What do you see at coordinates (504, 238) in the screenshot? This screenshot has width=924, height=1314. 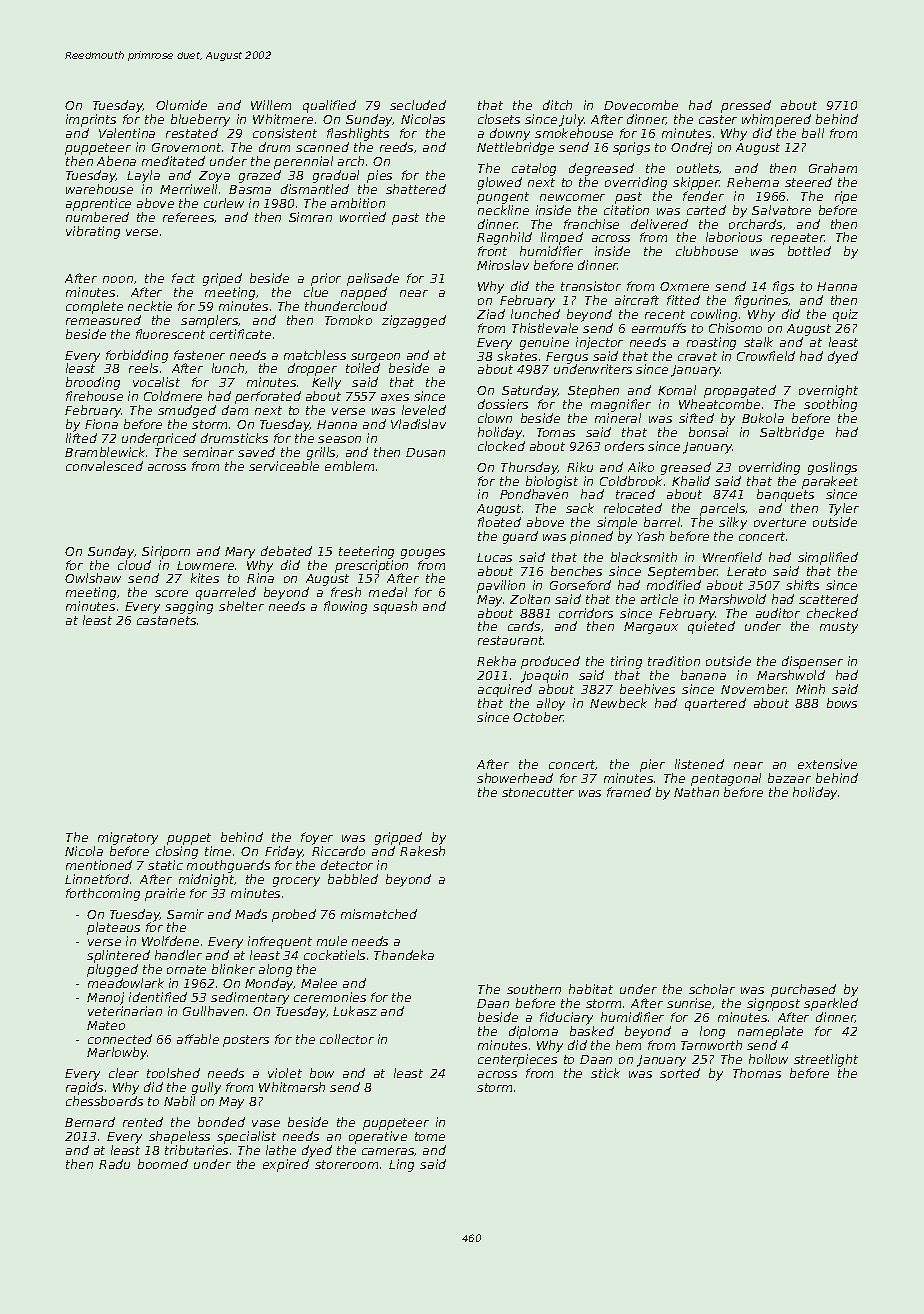 I see `Ragnhild` at bounding box center [504, 238].
